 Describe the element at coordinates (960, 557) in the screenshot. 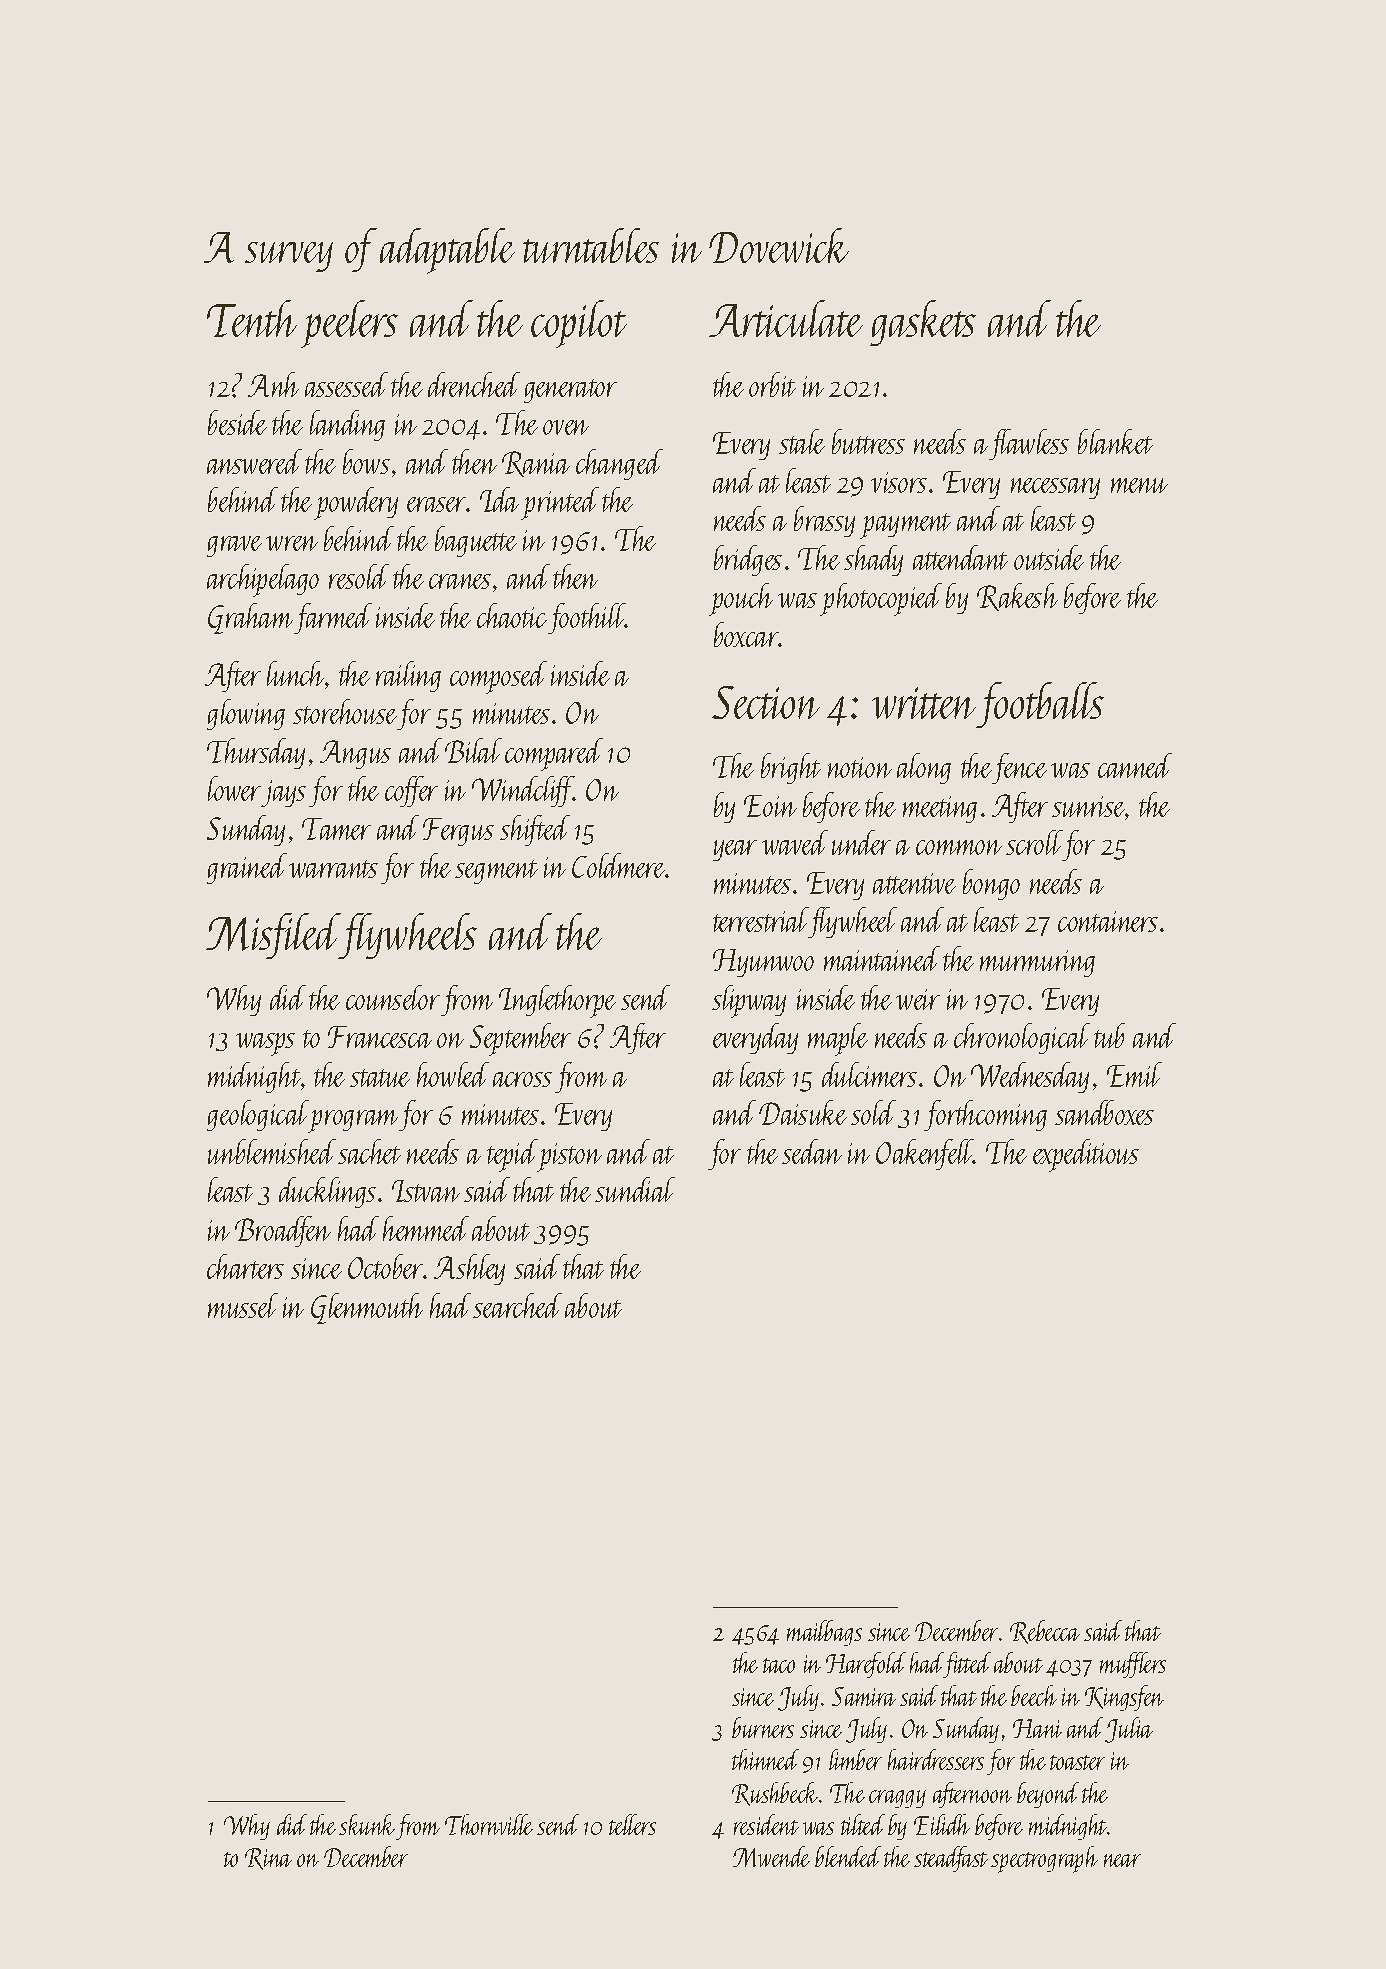

I see `attendant` at that location.
